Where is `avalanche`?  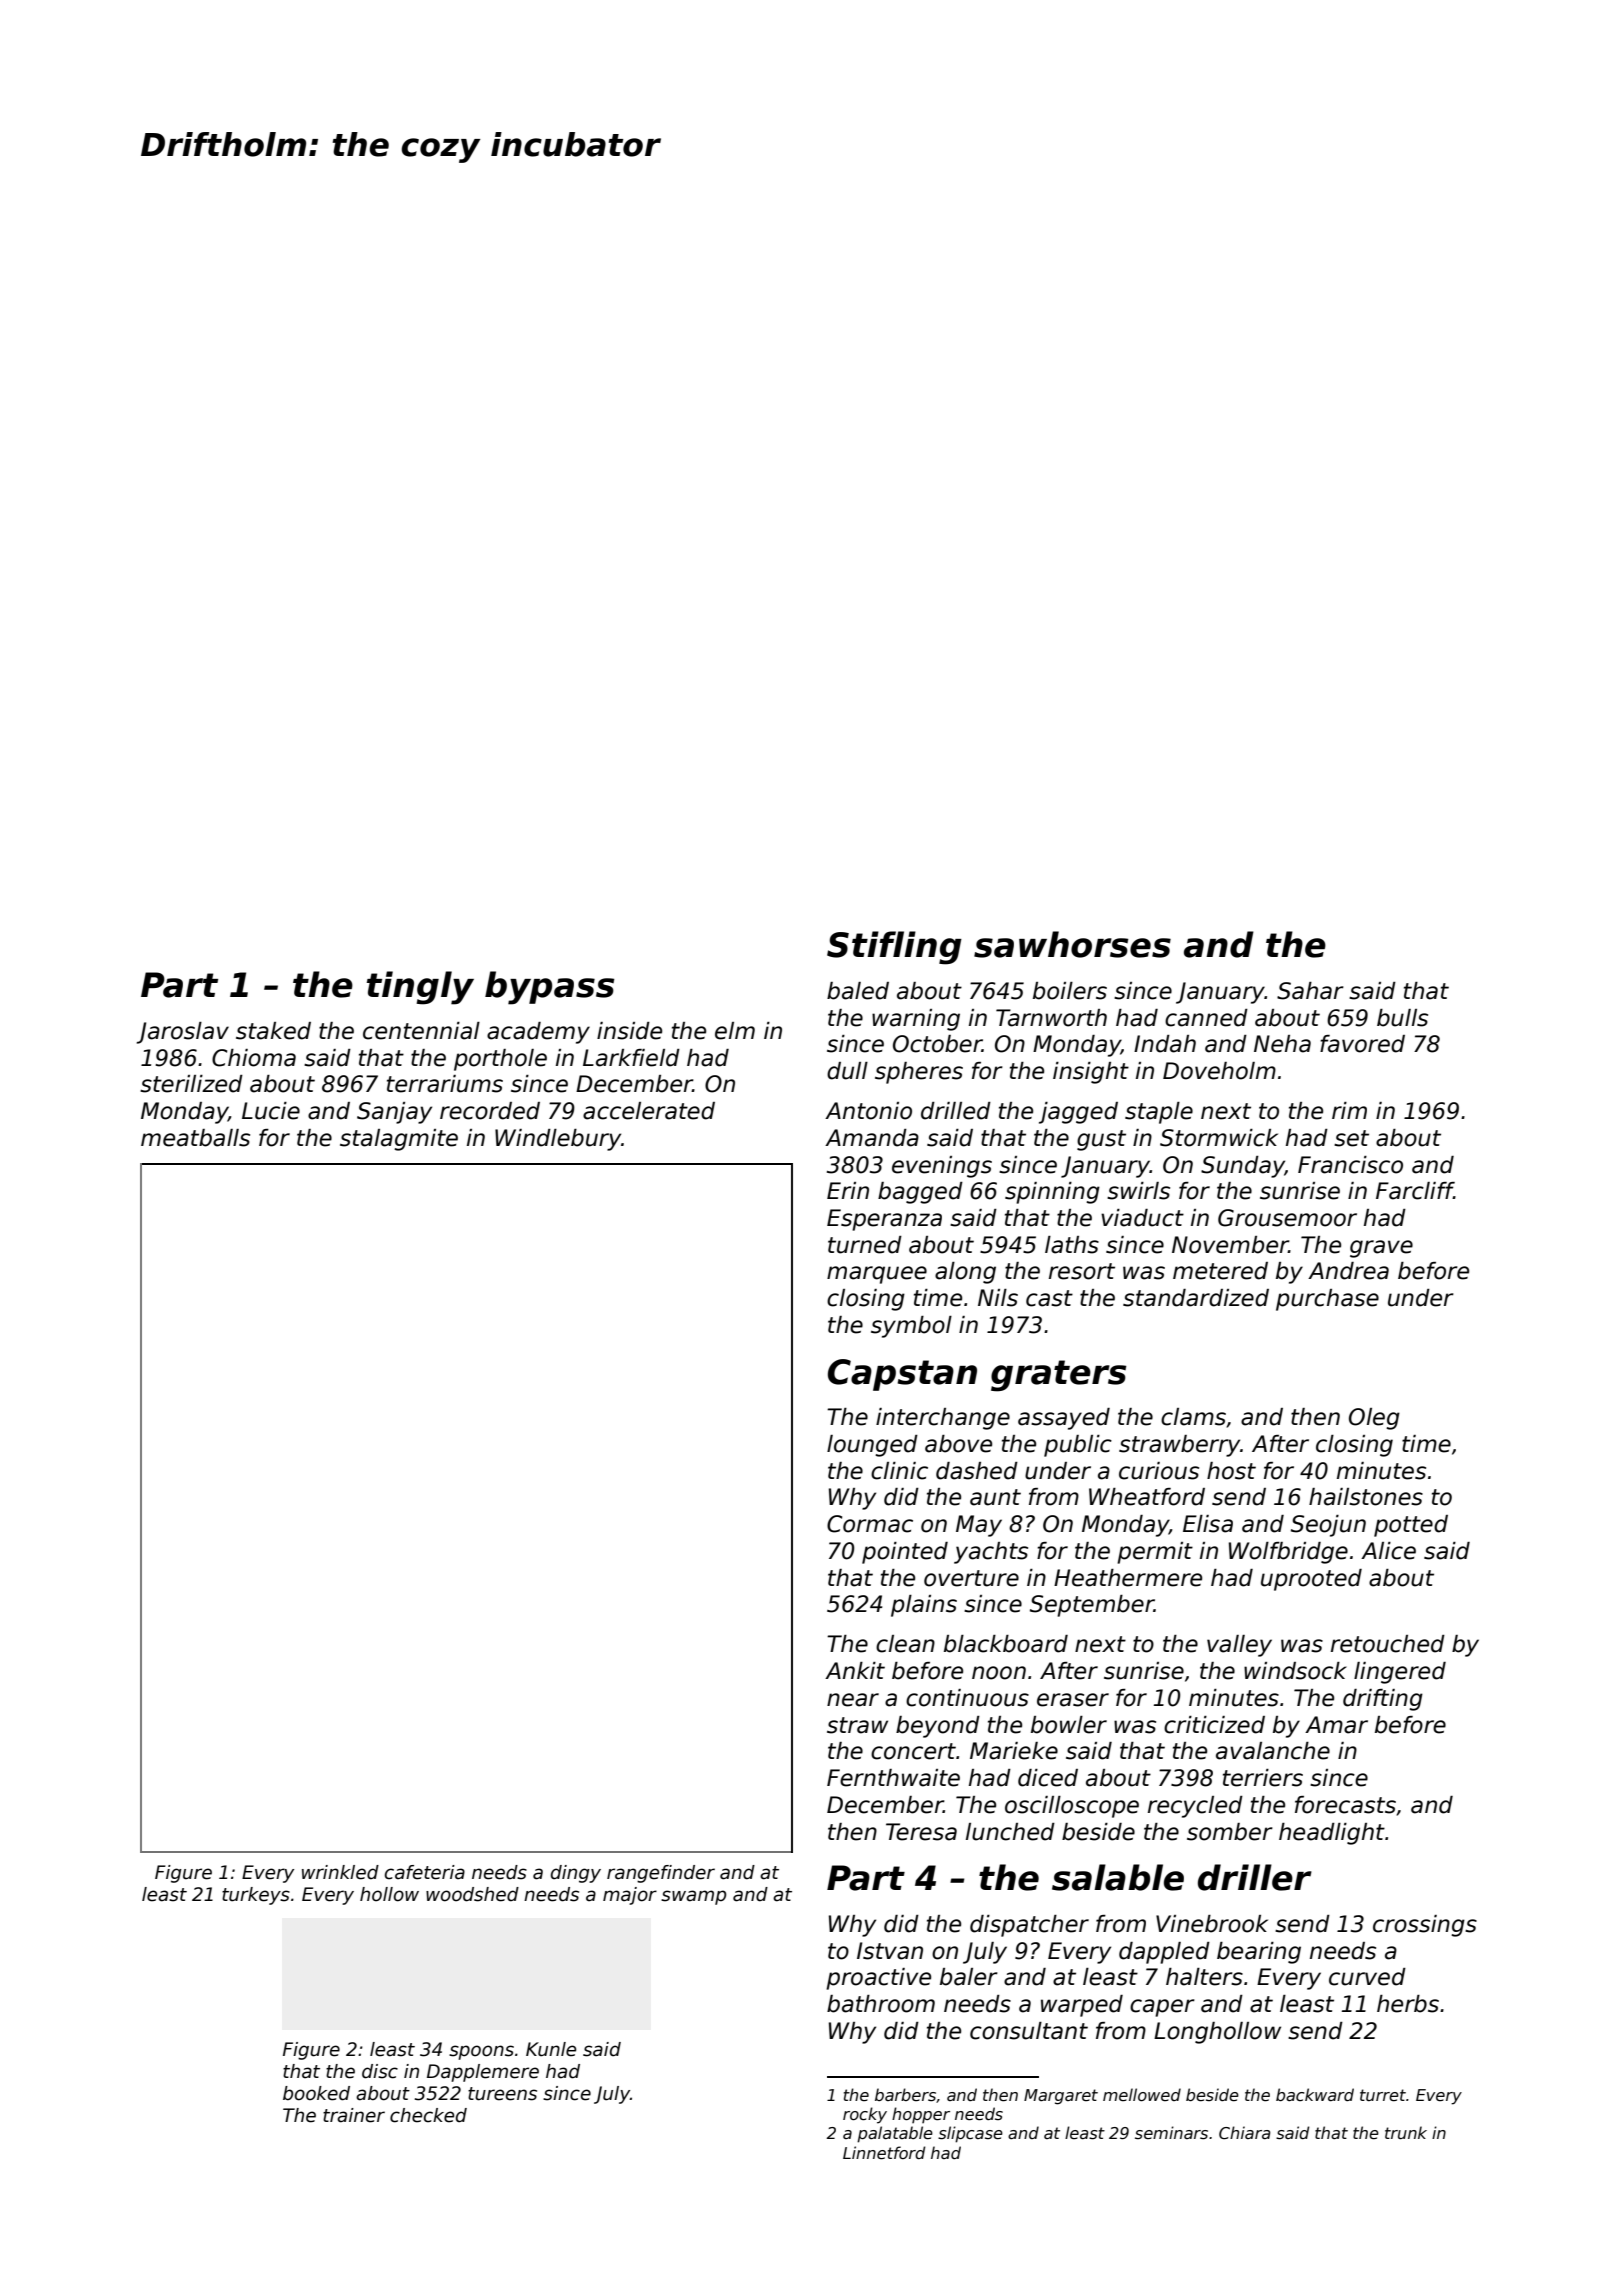
avalanche is located at coordinates (1273, 1751).
